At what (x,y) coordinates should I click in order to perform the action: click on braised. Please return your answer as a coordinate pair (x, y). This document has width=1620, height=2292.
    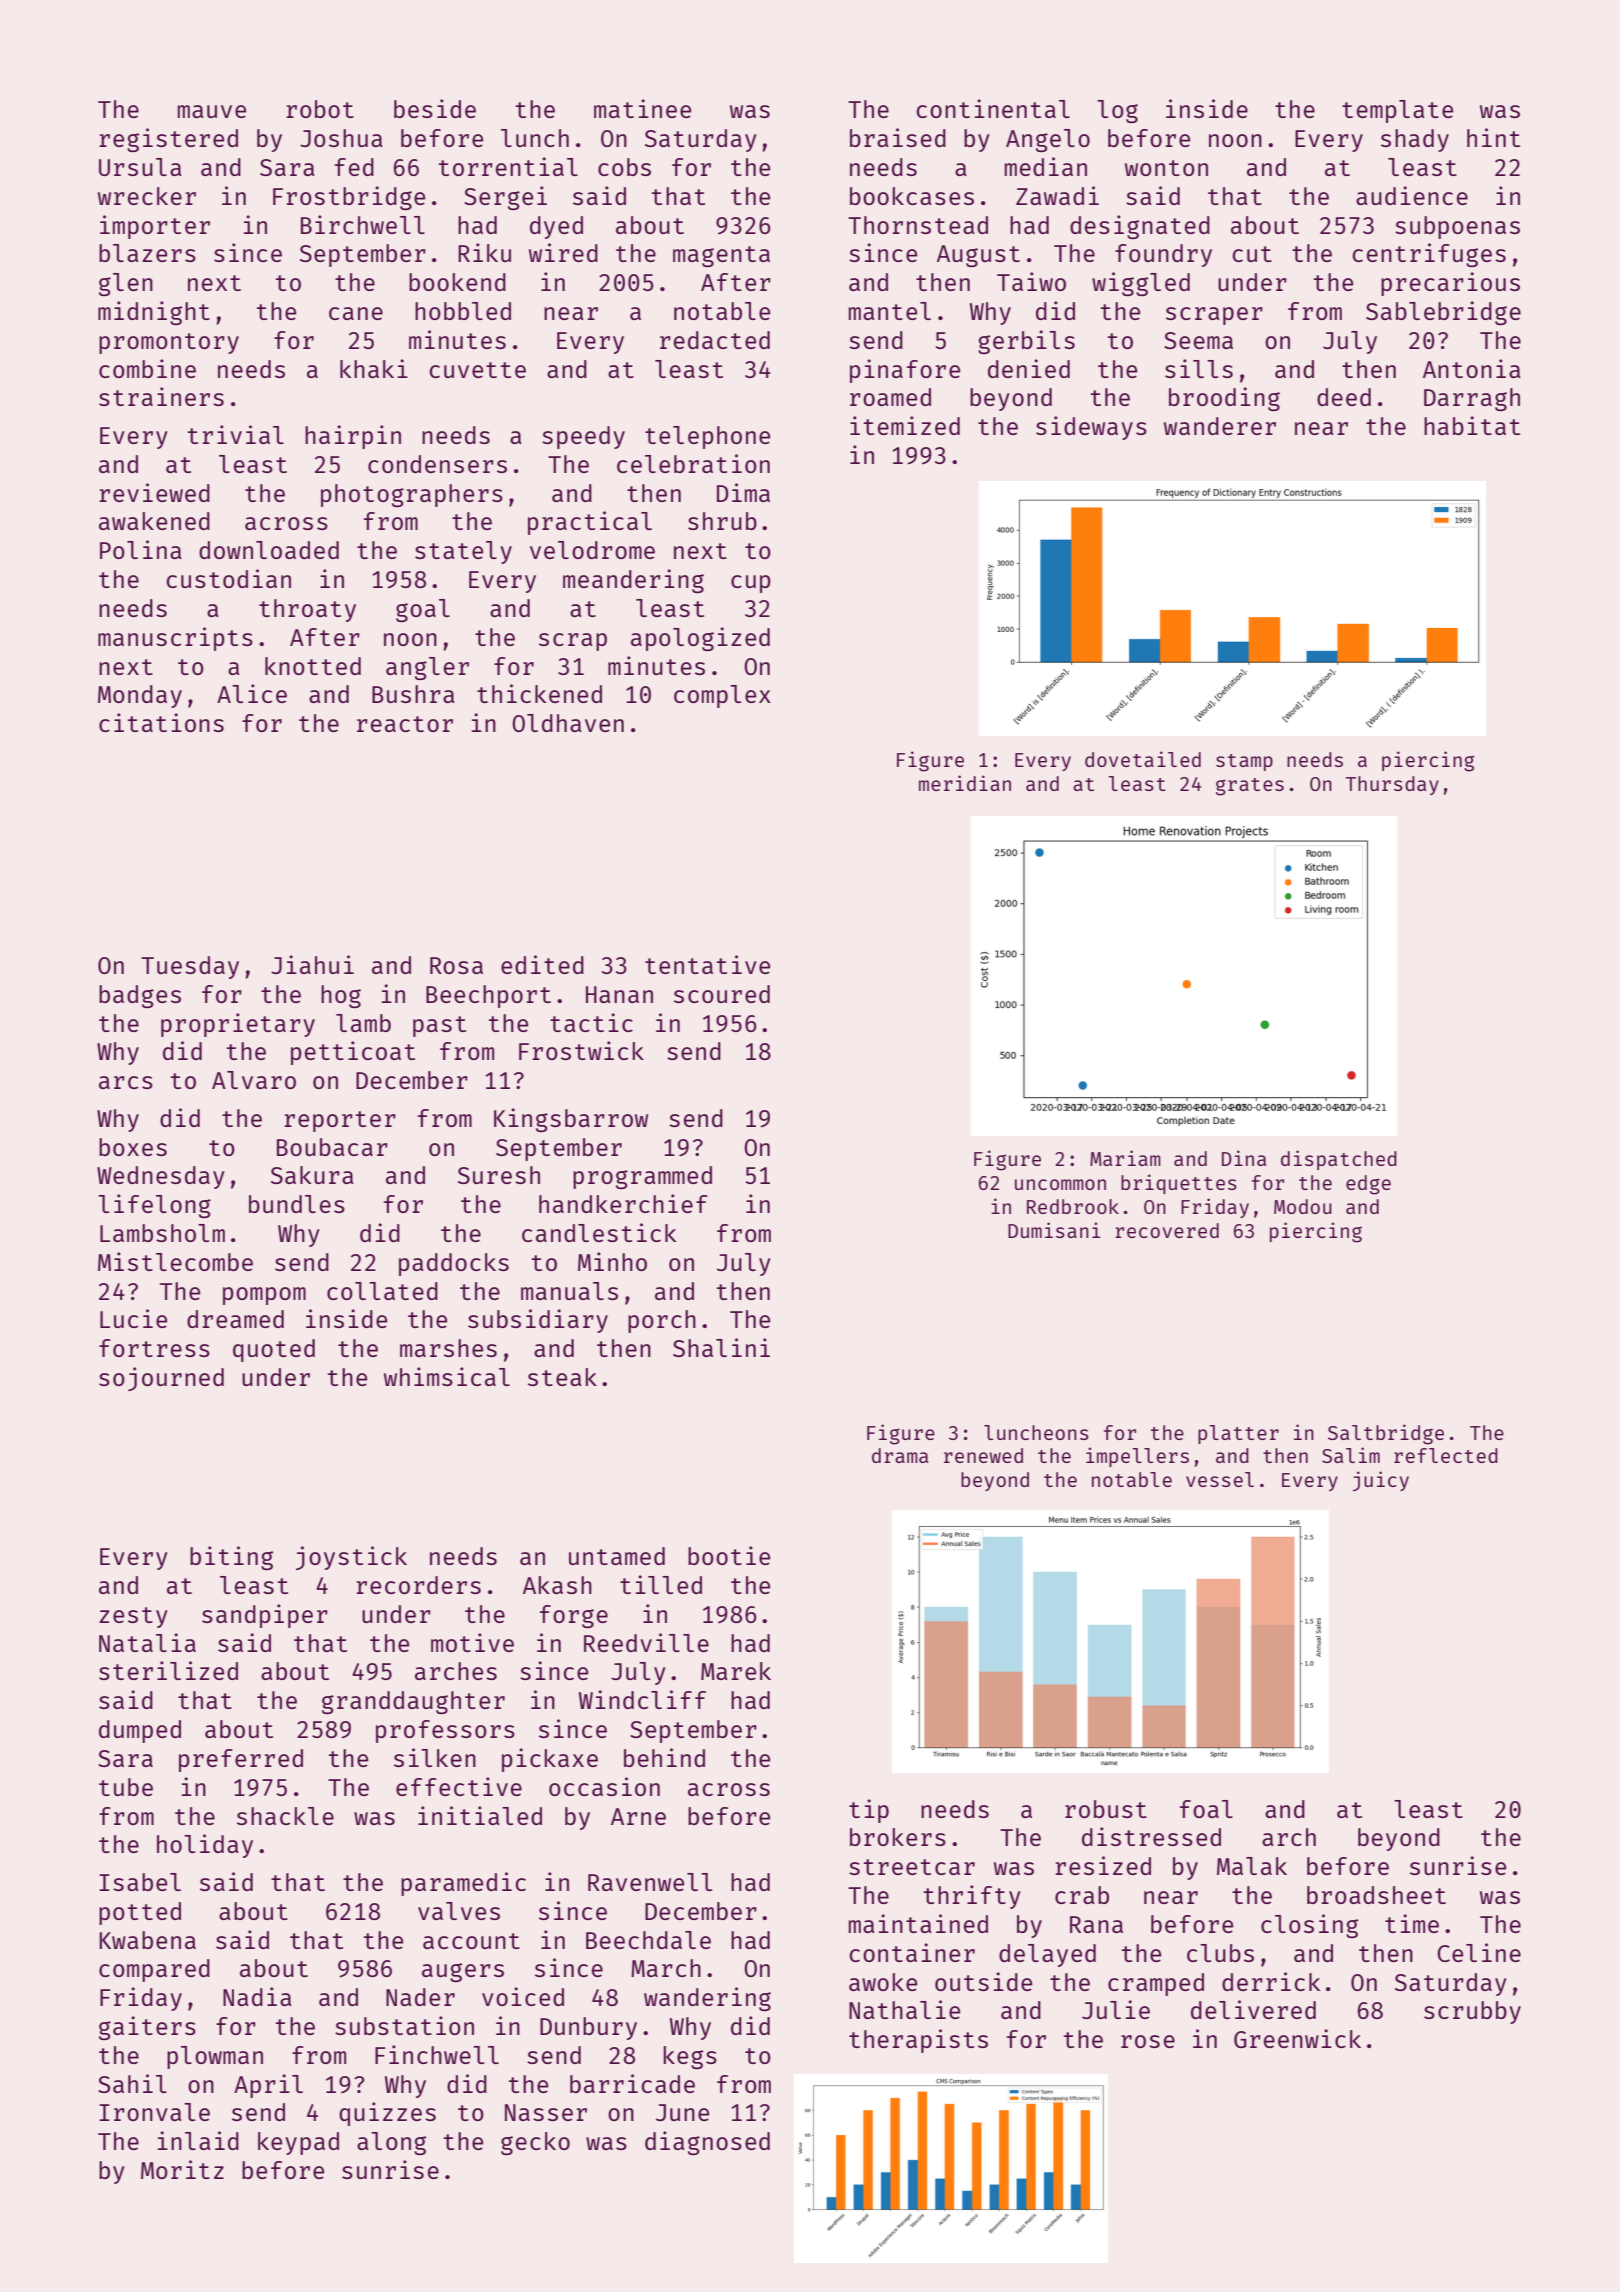
    Looking at the image, I should click on (898, 137).
